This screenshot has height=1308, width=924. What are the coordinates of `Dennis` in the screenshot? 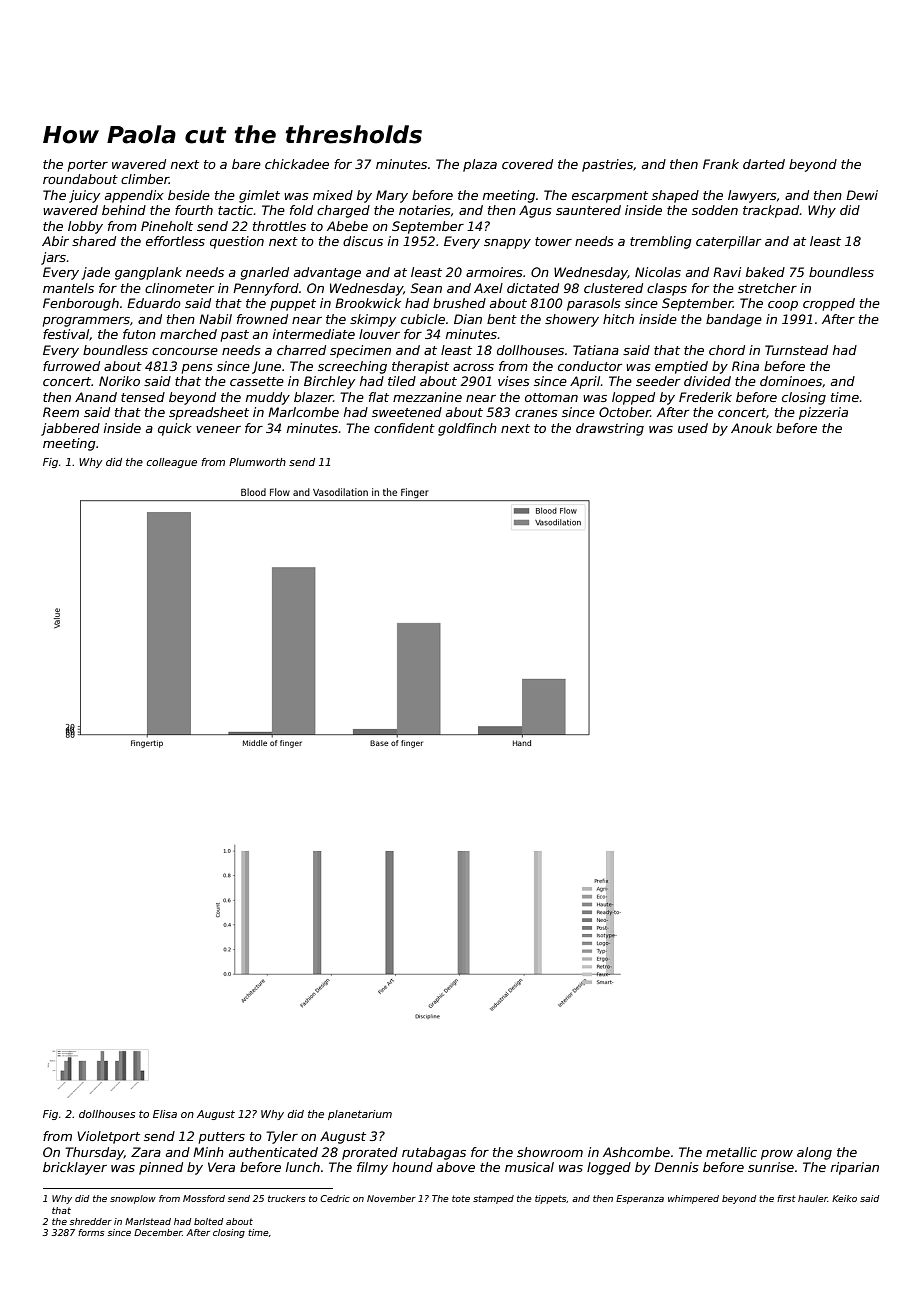 It's located at (676, 1167).
